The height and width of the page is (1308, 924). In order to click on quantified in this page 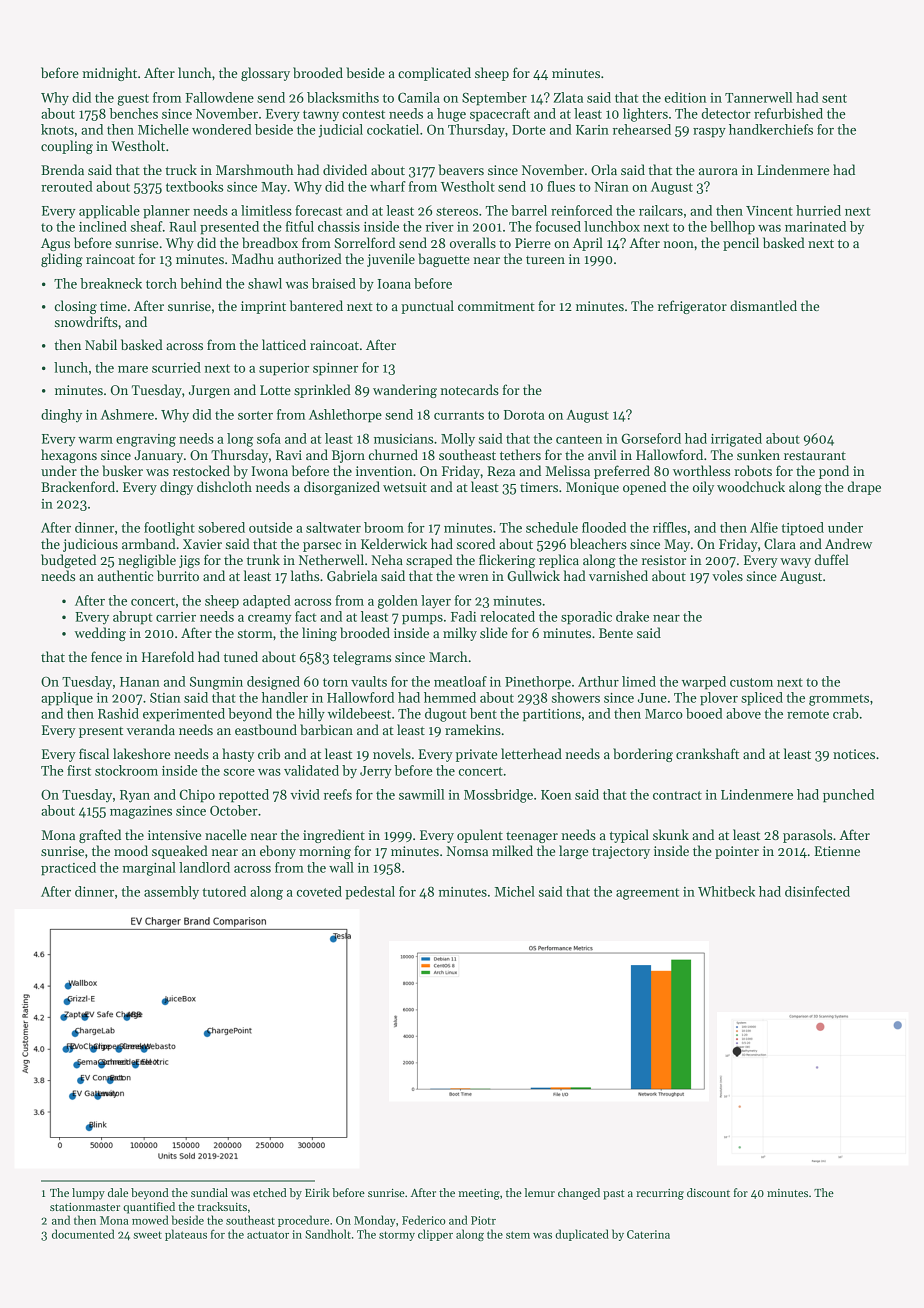, I will do `click(149, 1208)`.
